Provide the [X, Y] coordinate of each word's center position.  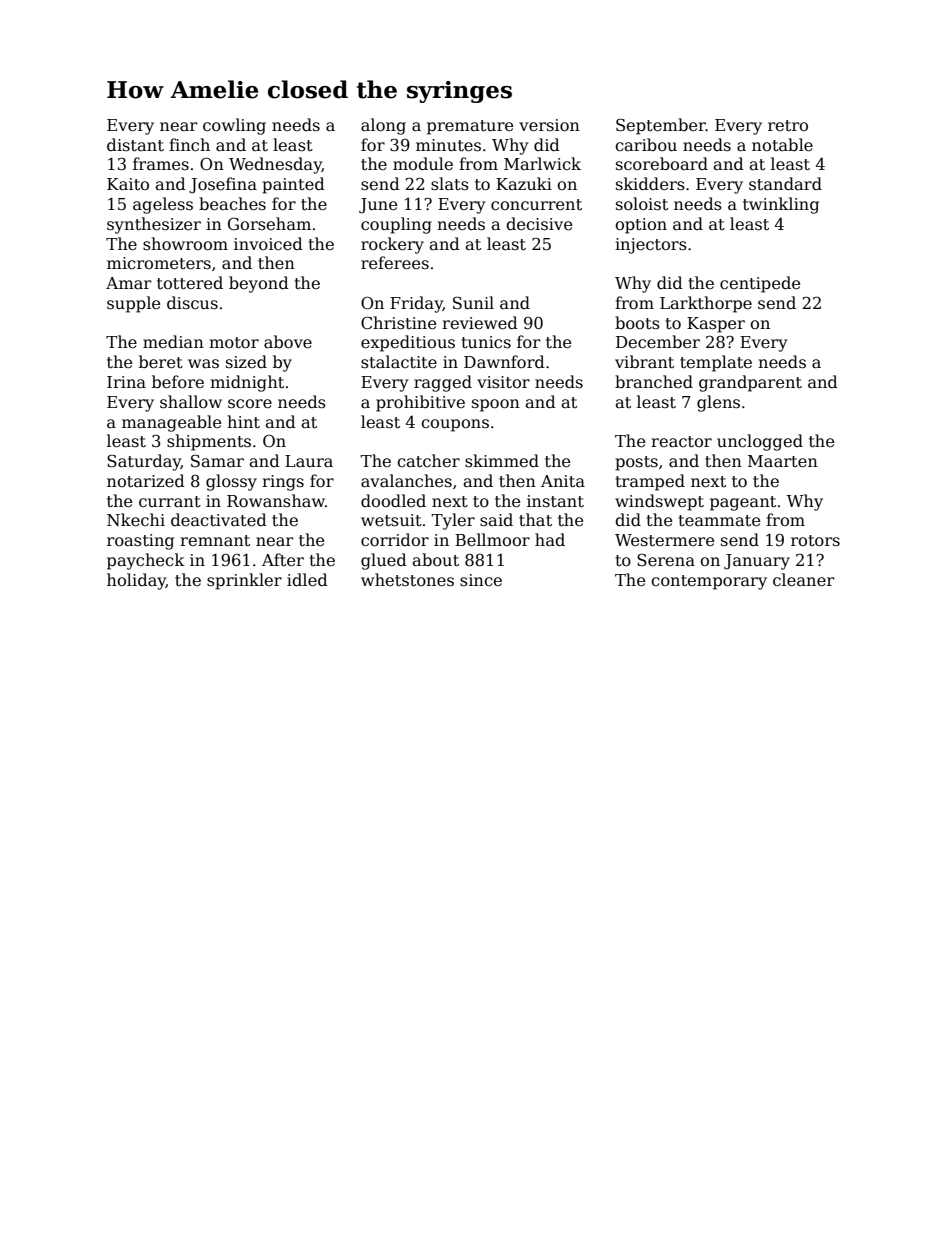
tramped [650, 482]
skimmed [502, 460]
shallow [191, 402]
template [716, 363]
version [549, 125]
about [435, 559]
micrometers [159, 263]
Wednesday [275, 165]
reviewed [480, 323]
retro [788, 125]
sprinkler [244, 581]
